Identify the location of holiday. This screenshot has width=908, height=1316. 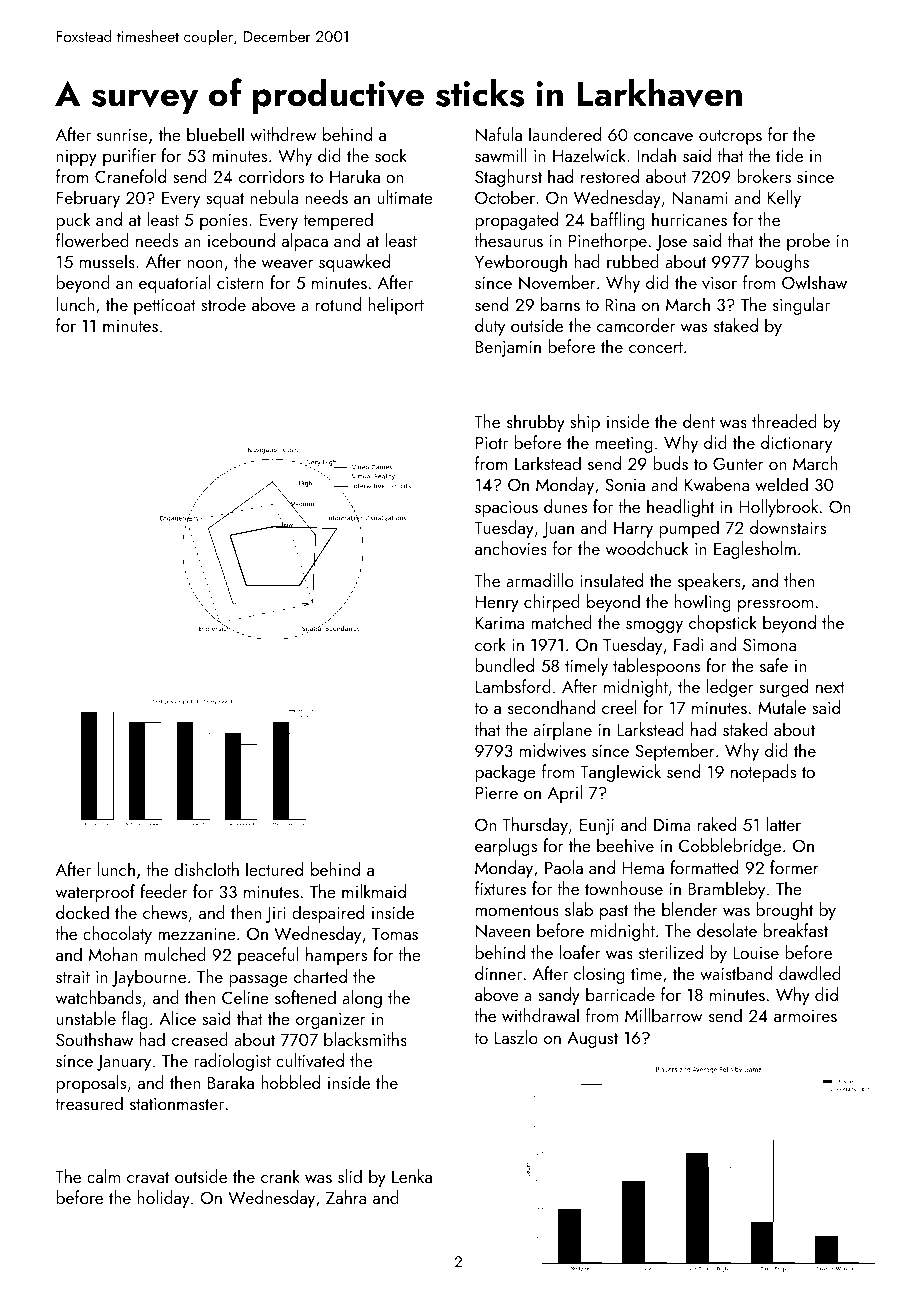
(164, 1199).
